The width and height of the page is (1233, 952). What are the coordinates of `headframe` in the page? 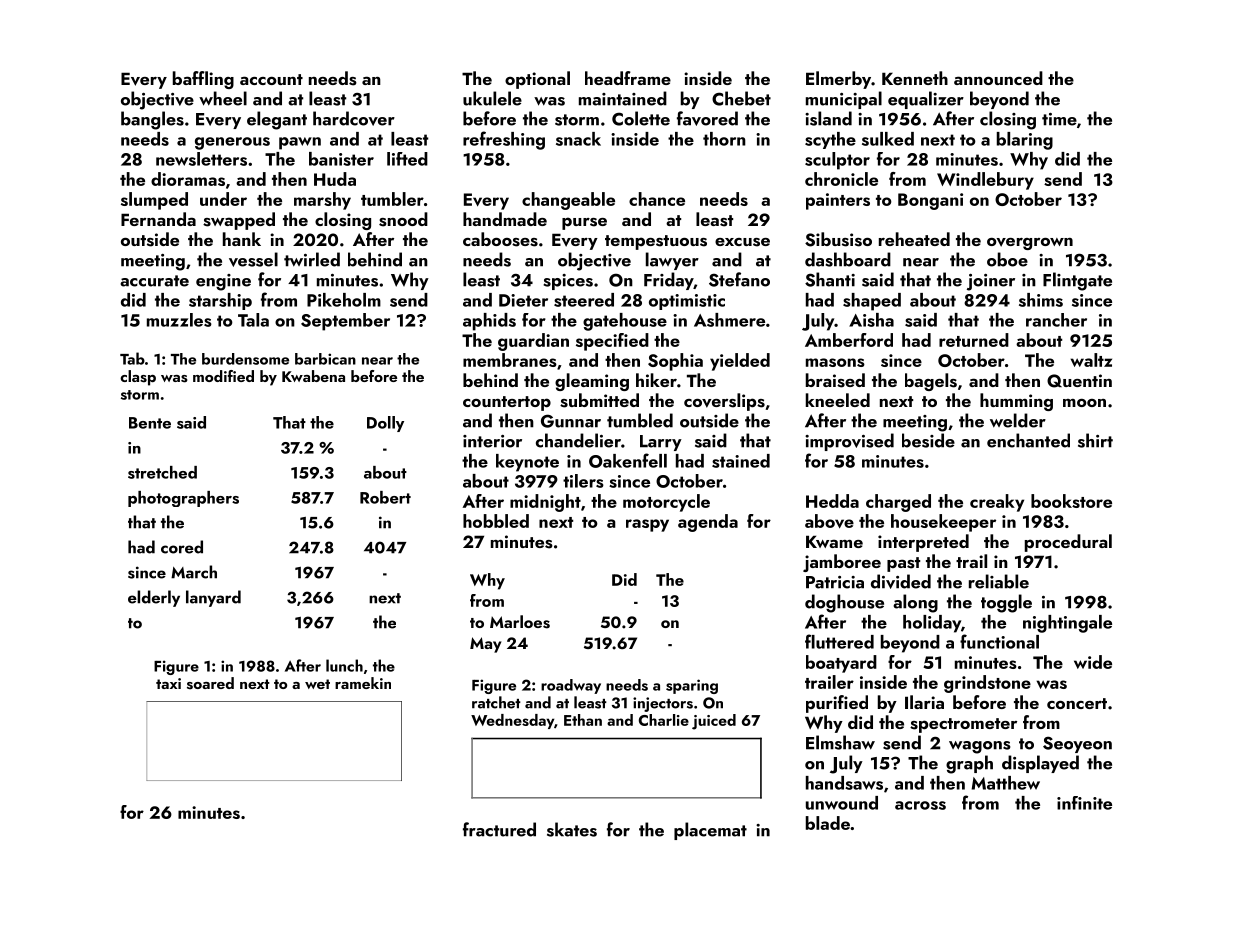 It's located at (628, 78).
